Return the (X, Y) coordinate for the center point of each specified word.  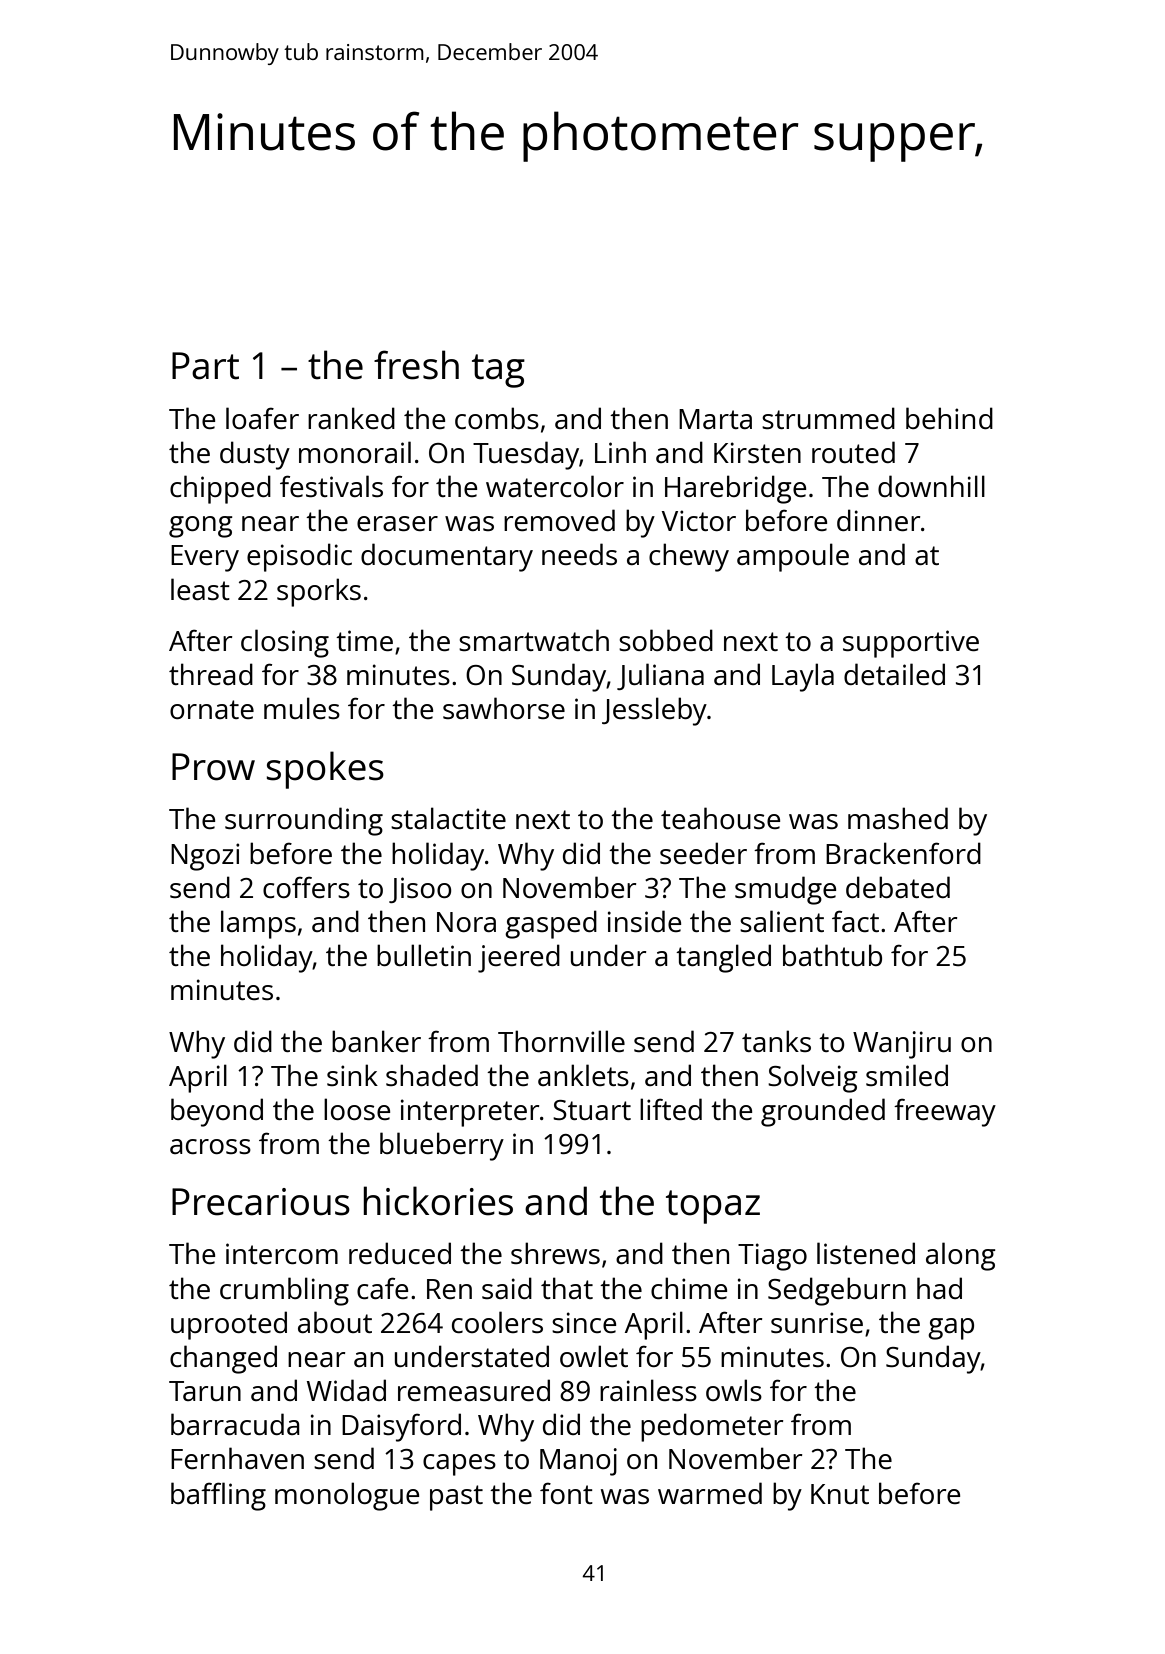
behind (949, 418)
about (335, 1322)
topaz (713, 1207)
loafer (262, 418)
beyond (217, 1112)
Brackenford (903, 853)
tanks (776, 1041)
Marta (715, 419)
